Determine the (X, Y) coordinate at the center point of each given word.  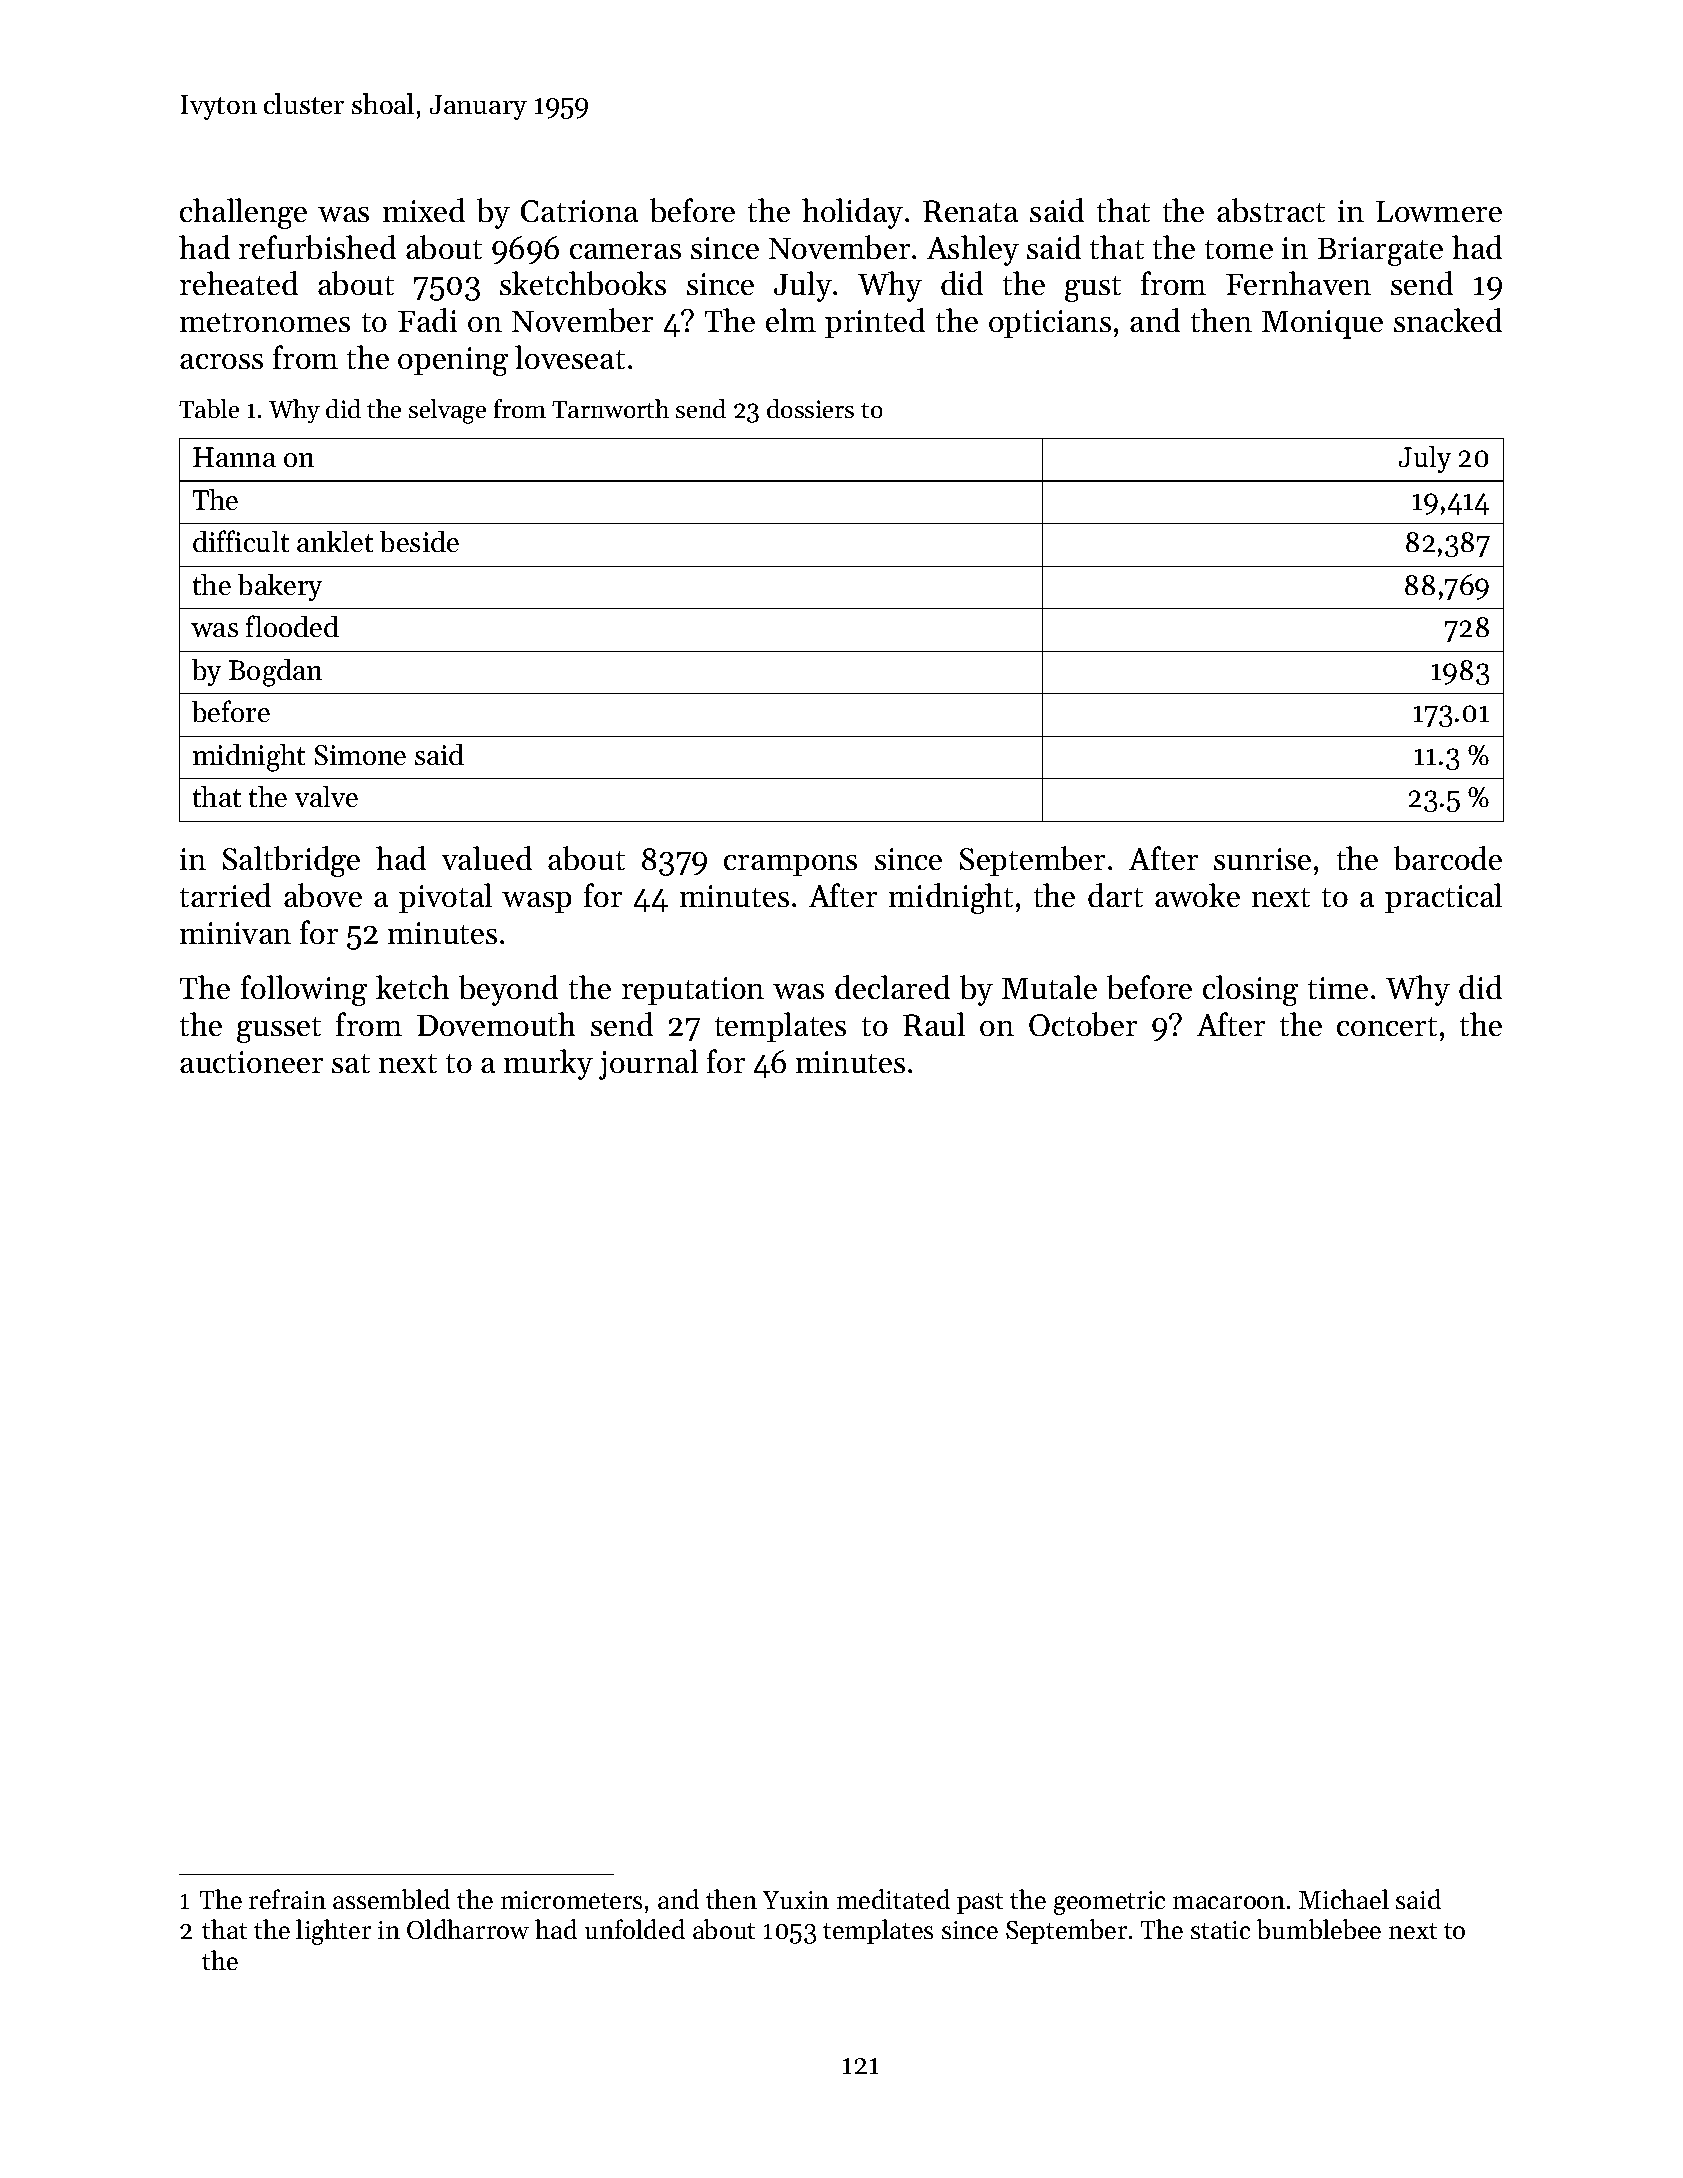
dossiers (810, 408)
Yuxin (796, 1900)
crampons (790, 865)
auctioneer (251, 1062)
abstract (1271, 210)
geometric (1109, 1903)
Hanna (234, 457)
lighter (333, 1932)
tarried (225, 895)
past (980, 1903)
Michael (1344, 1899)
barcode (1448, 858)
